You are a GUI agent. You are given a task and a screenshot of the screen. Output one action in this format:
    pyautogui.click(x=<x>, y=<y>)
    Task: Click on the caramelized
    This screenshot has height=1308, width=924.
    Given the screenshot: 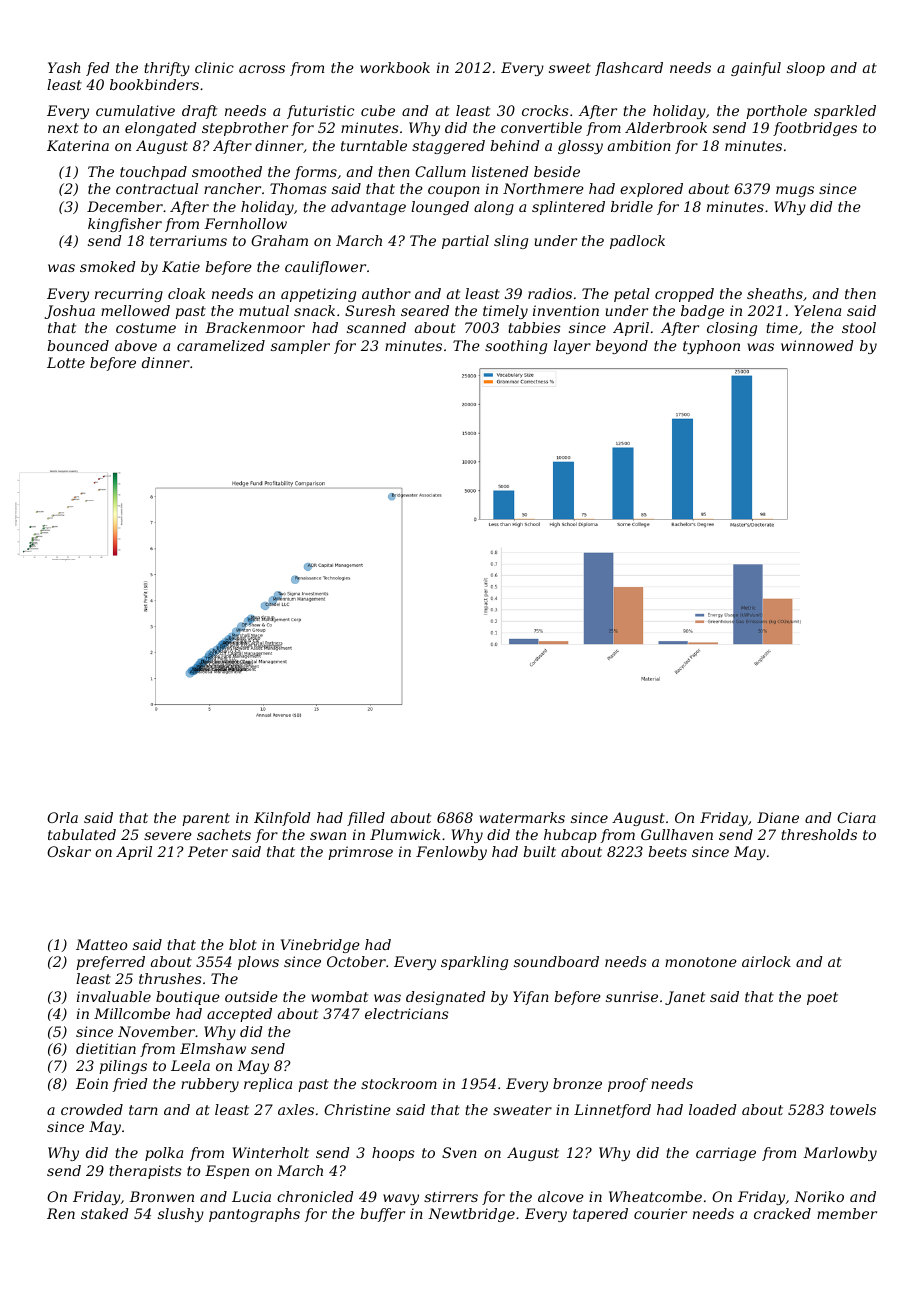 What is the action you would take?
    pyautogui.click(x=221, y=346)
